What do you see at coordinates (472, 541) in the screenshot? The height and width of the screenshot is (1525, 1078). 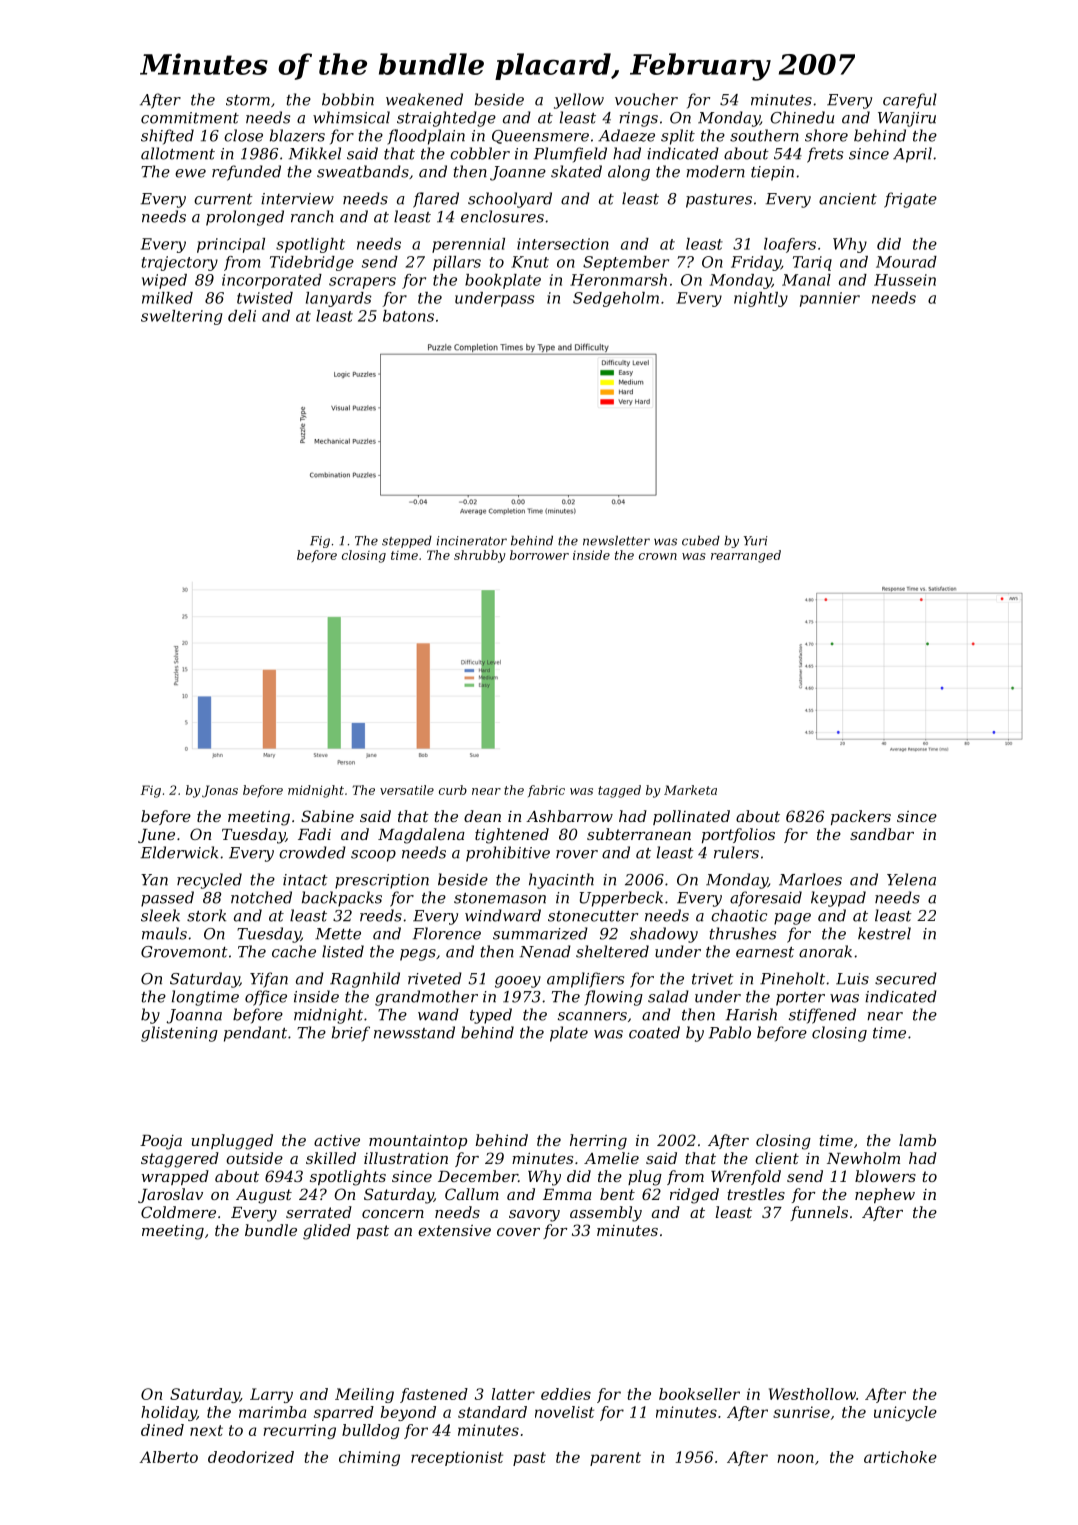 I see `incinerator` at bounding box center [472, 541].
